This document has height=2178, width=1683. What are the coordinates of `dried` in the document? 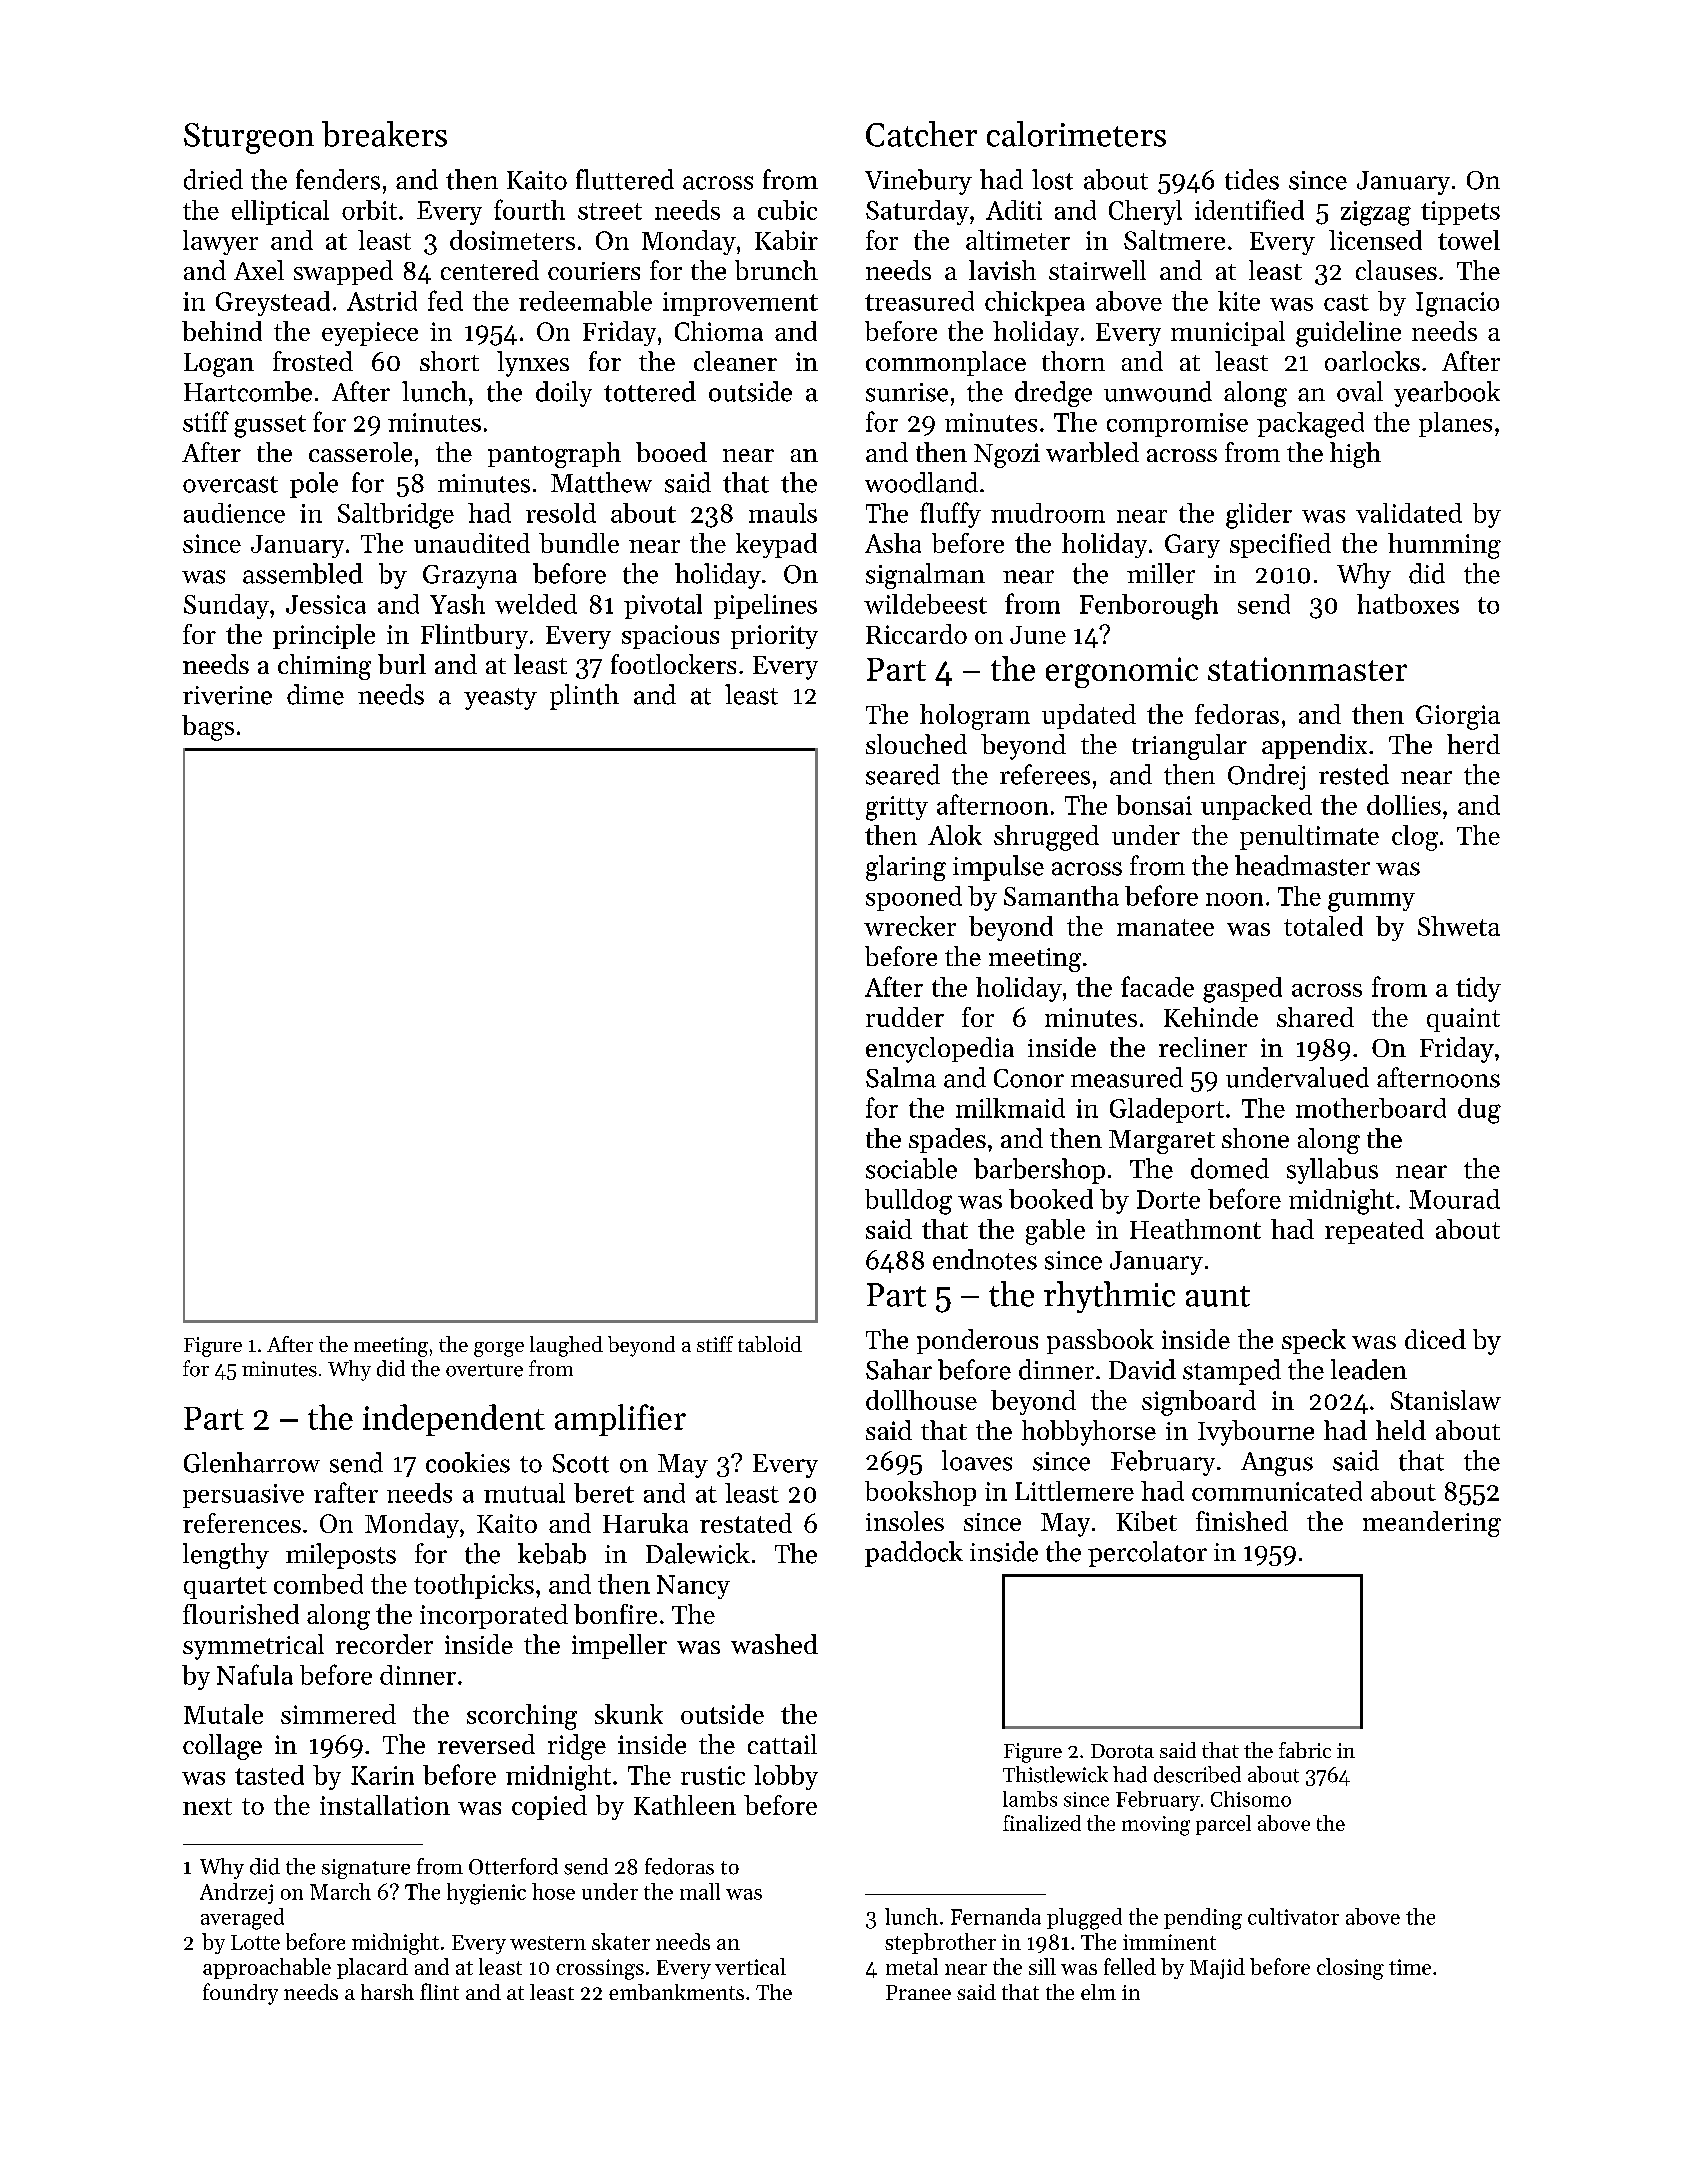 It's located at (213, 179).
